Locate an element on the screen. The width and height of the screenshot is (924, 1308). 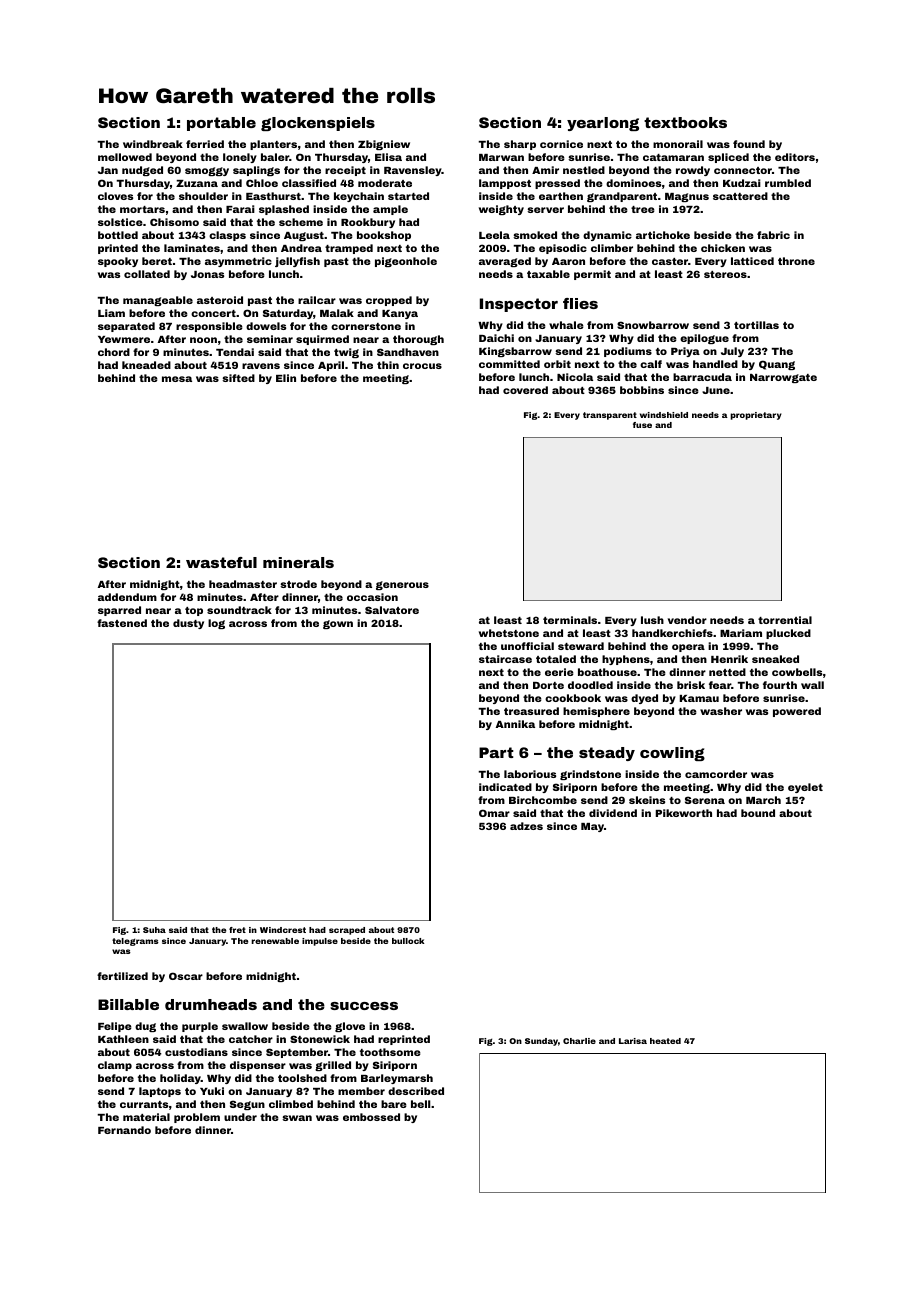
embossed is located at coordinates (371, 1117).
